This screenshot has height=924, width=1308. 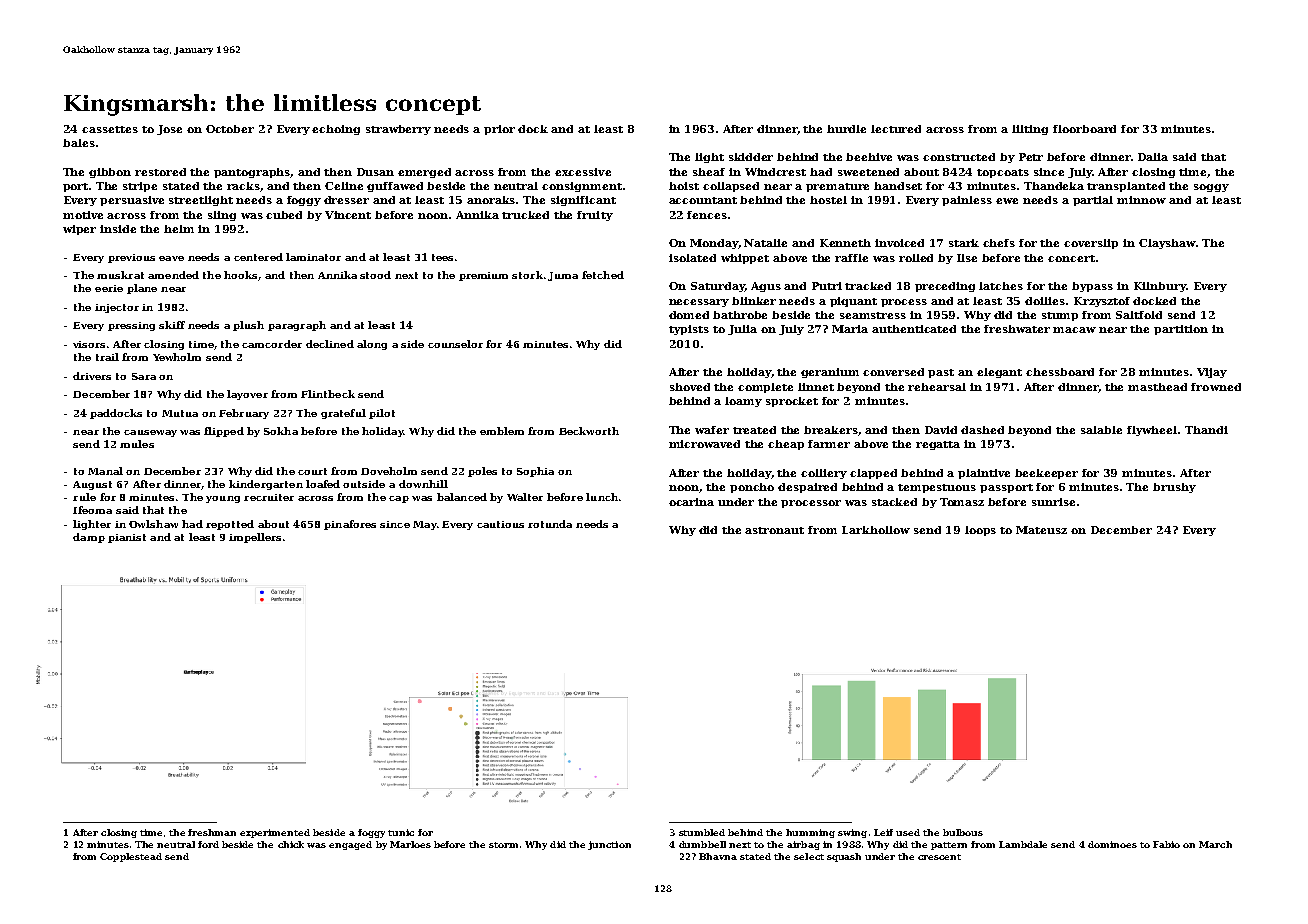 I want to click on Copplestead, so click(x=131, y=857).
